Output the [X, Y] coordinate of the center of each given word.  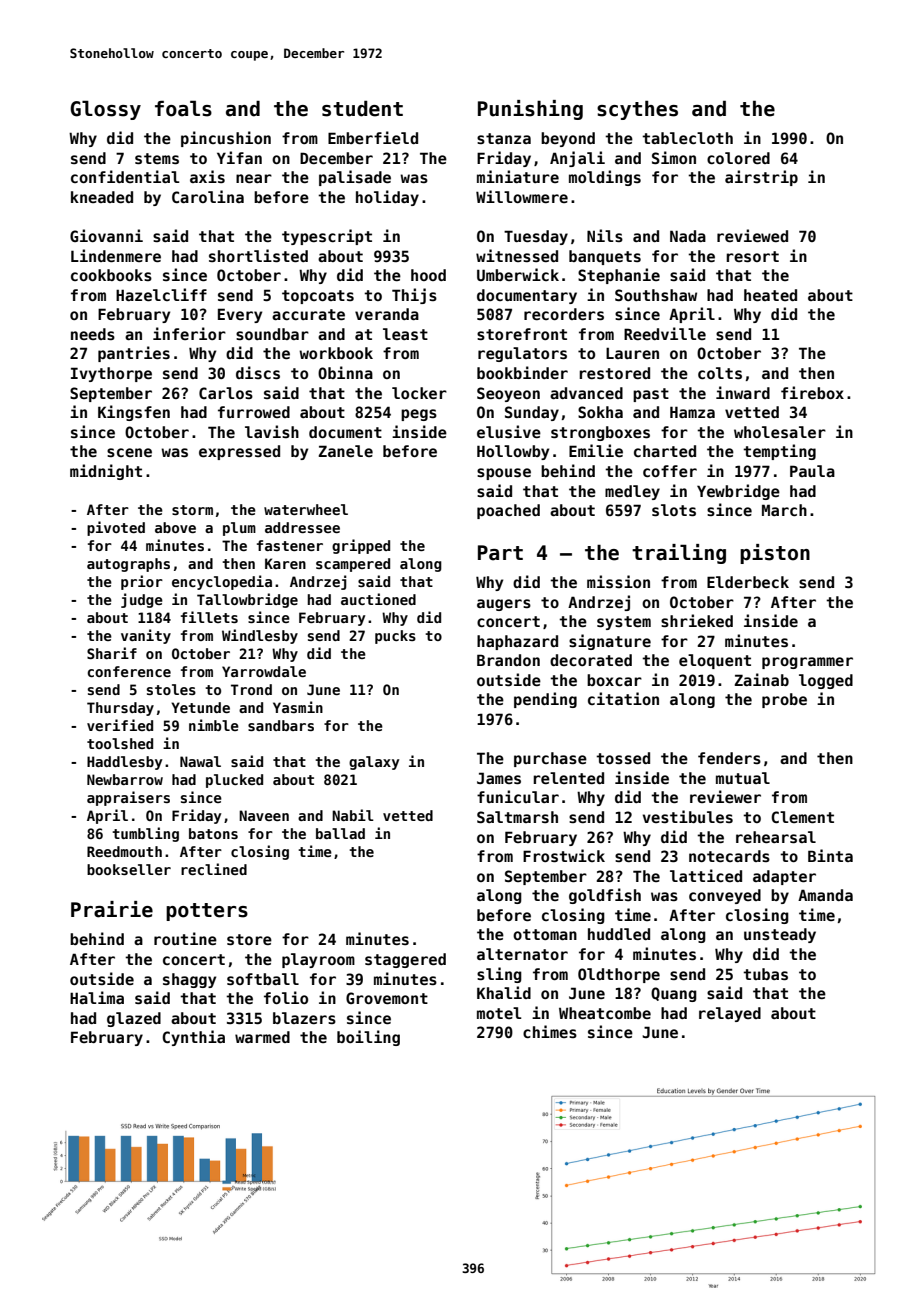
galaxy [374, 763]
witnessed [517, 255]
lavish [272, 431]
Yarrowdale [264, 671]
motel [499, 1013]
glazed [134, 1019]
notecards [729, 856]
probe [784, 700]
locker [419, 393]
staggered [405, 960]
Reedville [665, 333]
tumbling [145, 834]
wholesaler [780, 432]
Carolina [208, 196]
